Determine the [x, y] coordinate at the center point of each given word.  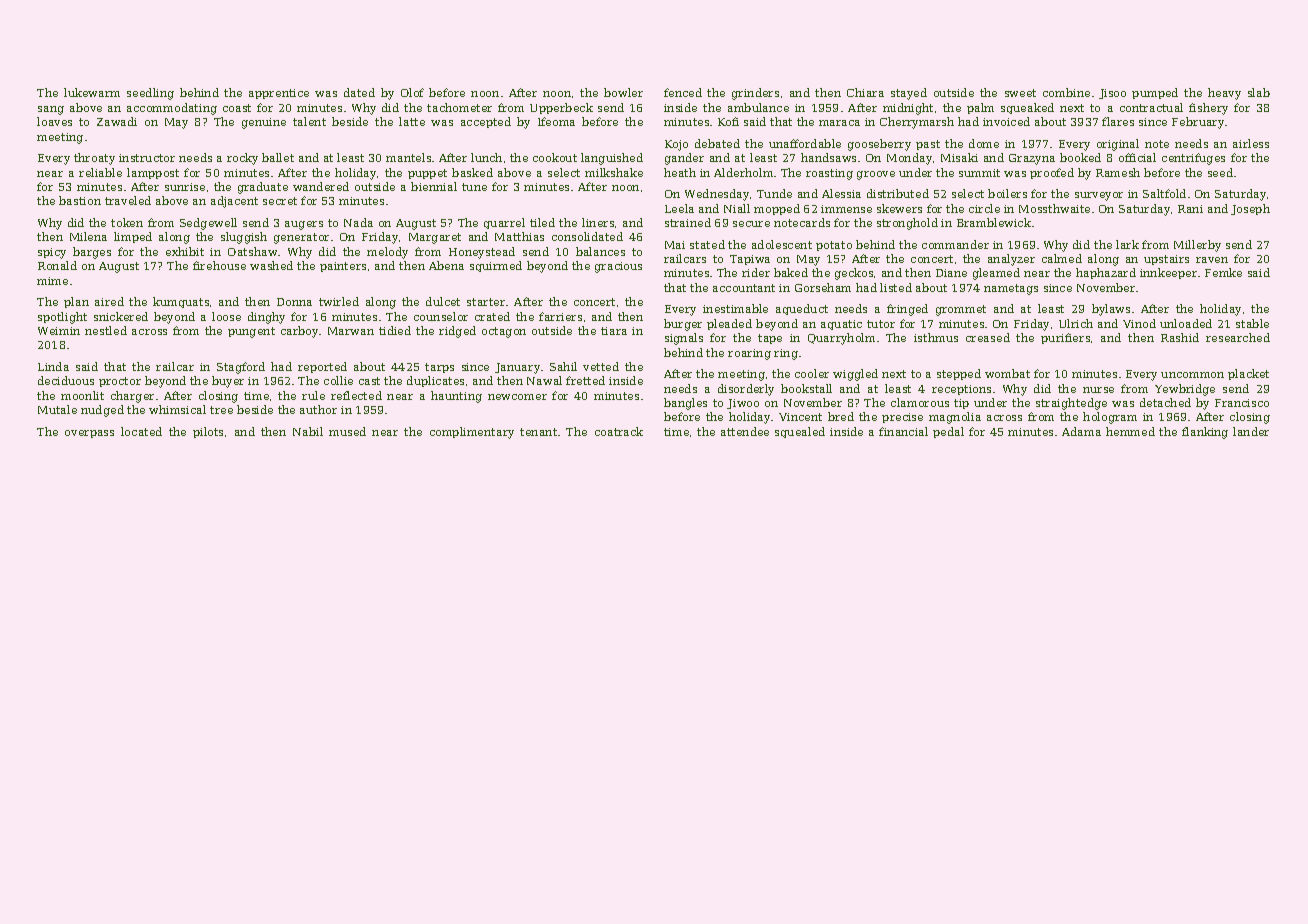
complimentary [472, 433]
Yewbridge [1185, 390]
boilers [1007, 193]
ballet [278, 157]
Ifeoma [556, 121]
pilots [208, 432]
